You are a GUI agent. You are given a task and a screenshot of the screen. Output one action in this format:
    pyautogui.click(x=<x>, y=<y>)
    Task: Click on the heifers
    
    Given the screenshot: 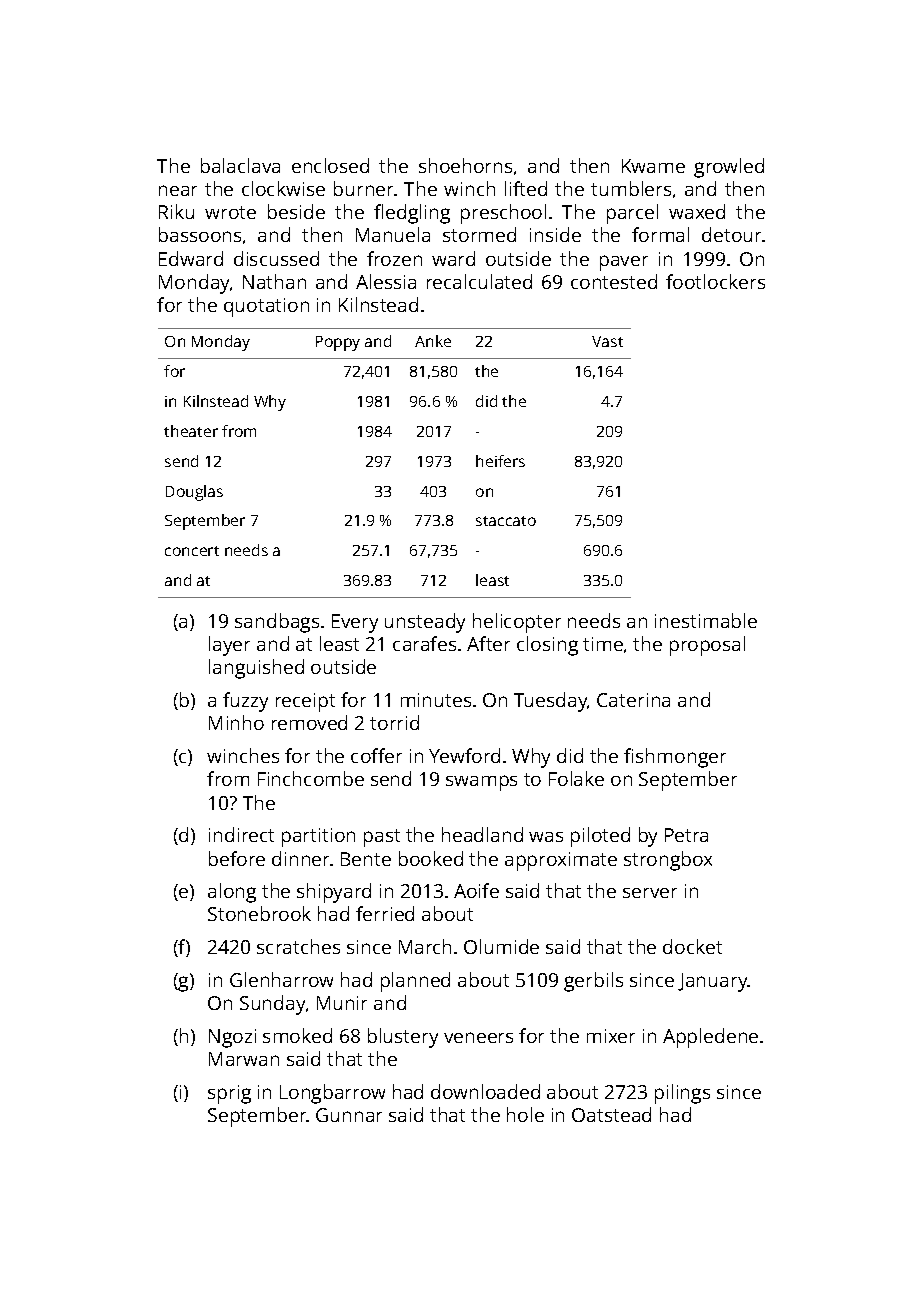 What is the action you would take?
    pyautogui.click(x=500, y=461)
